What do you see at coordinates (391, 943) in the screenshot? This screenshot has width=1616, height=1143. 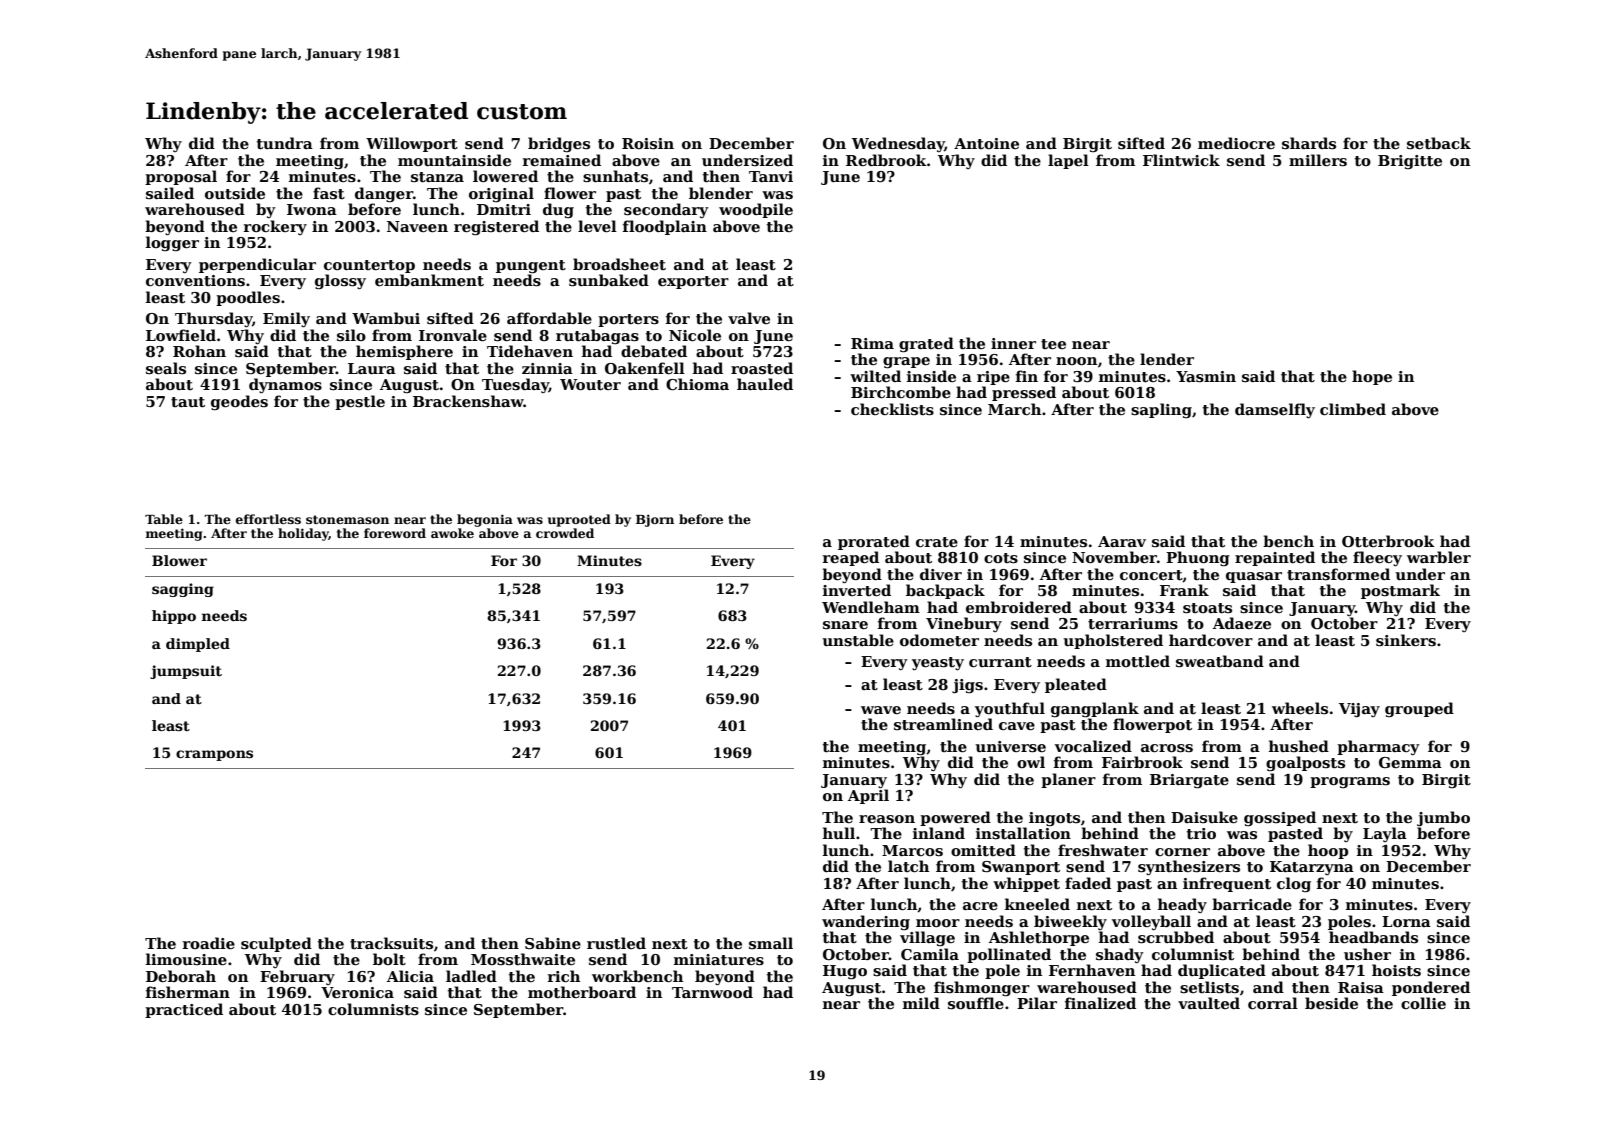 I see `tracksuits` at bounding box center [391, 943].
